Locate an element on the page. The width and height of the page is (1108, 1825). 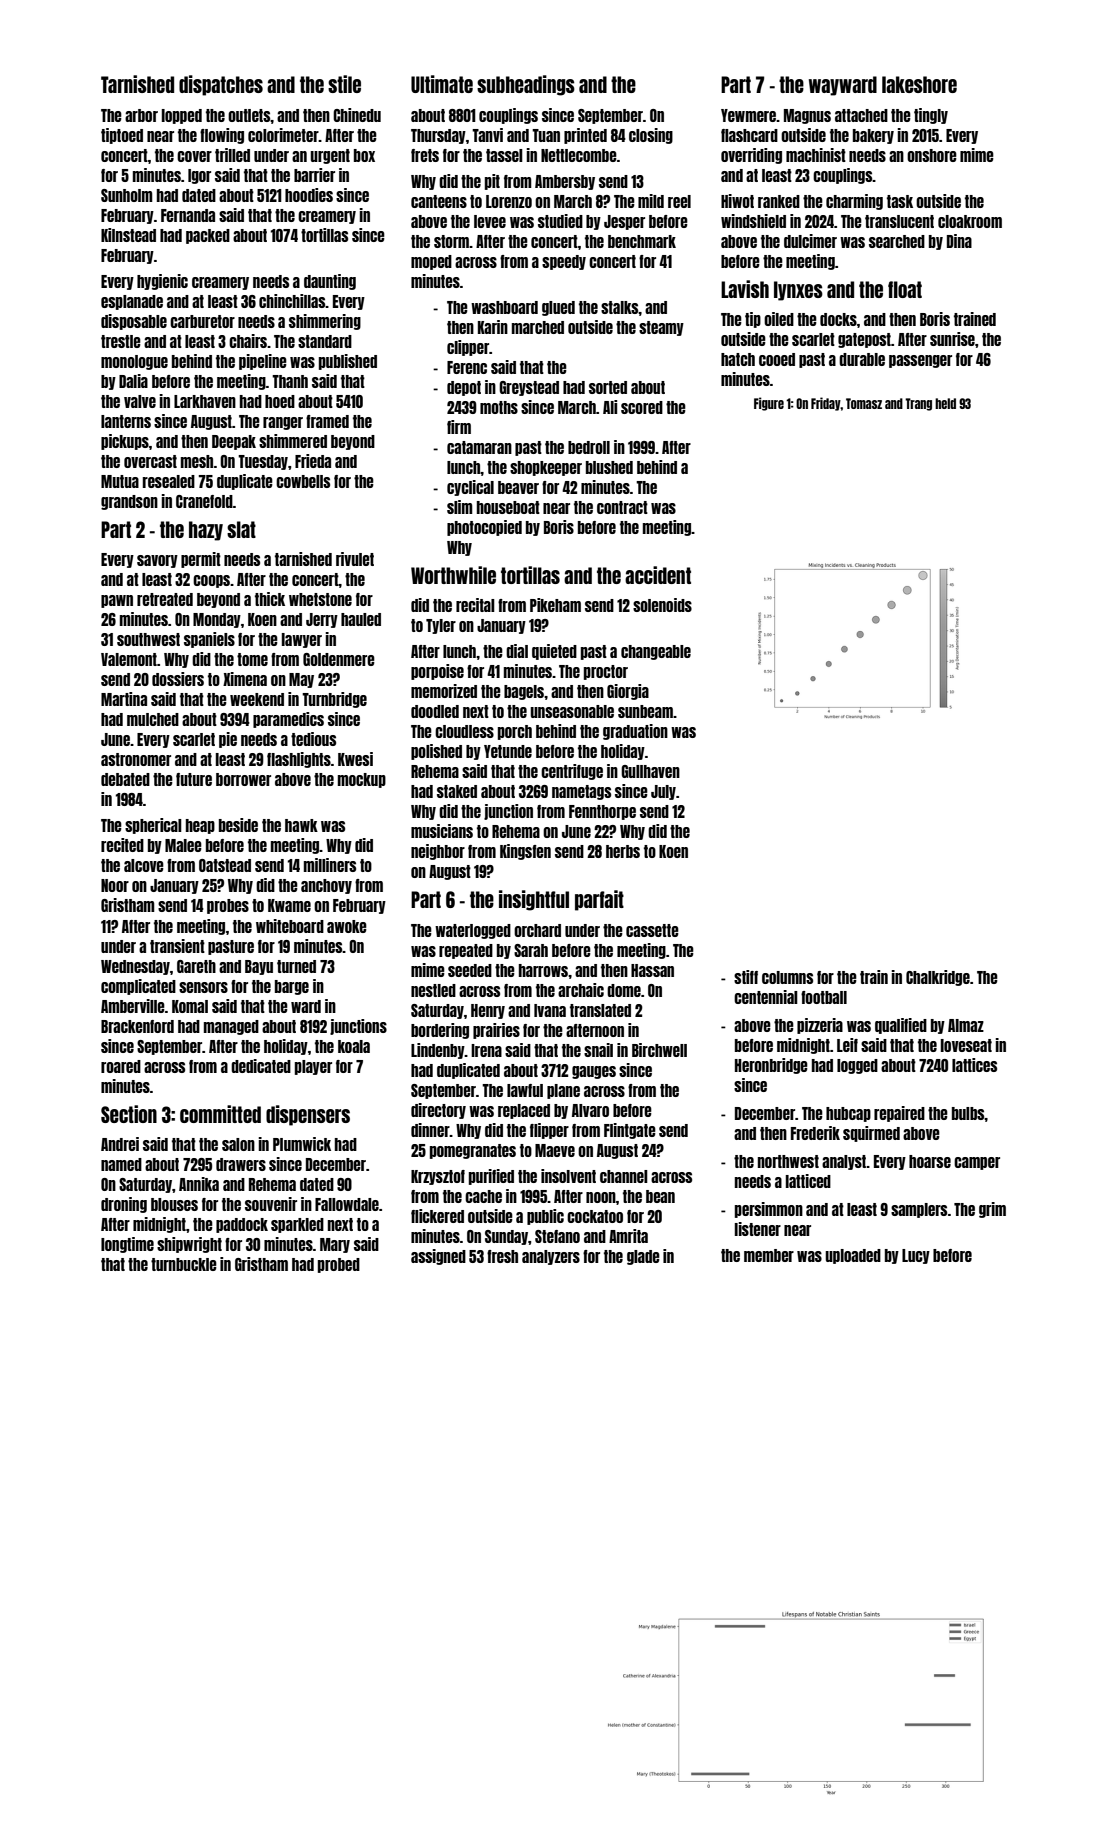
analyzers is located at coordinates (551, 1257).
